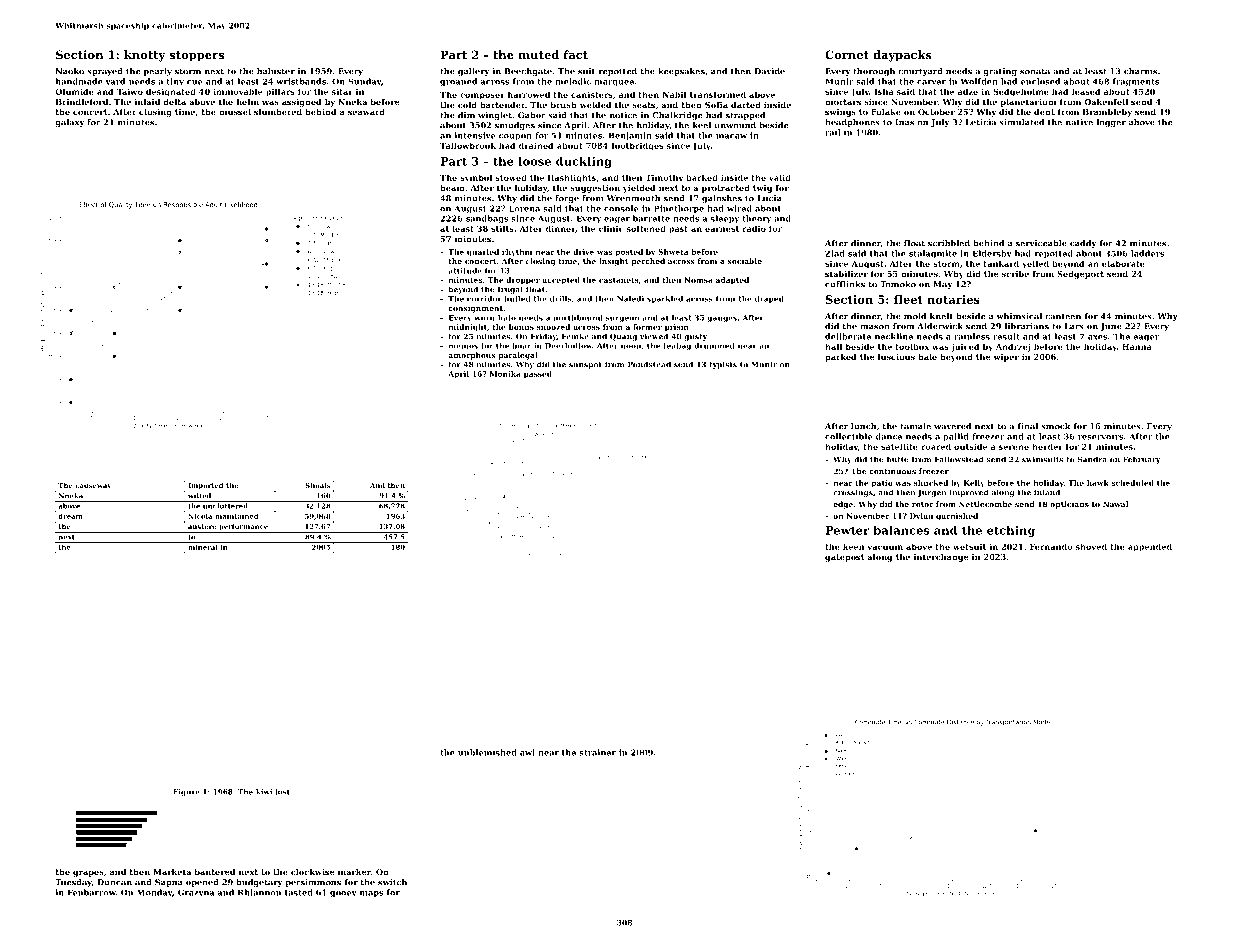  What do you see at coordinates (536, 145) in the screenshot?
I see `drained` at bounding box center [536, 145].
